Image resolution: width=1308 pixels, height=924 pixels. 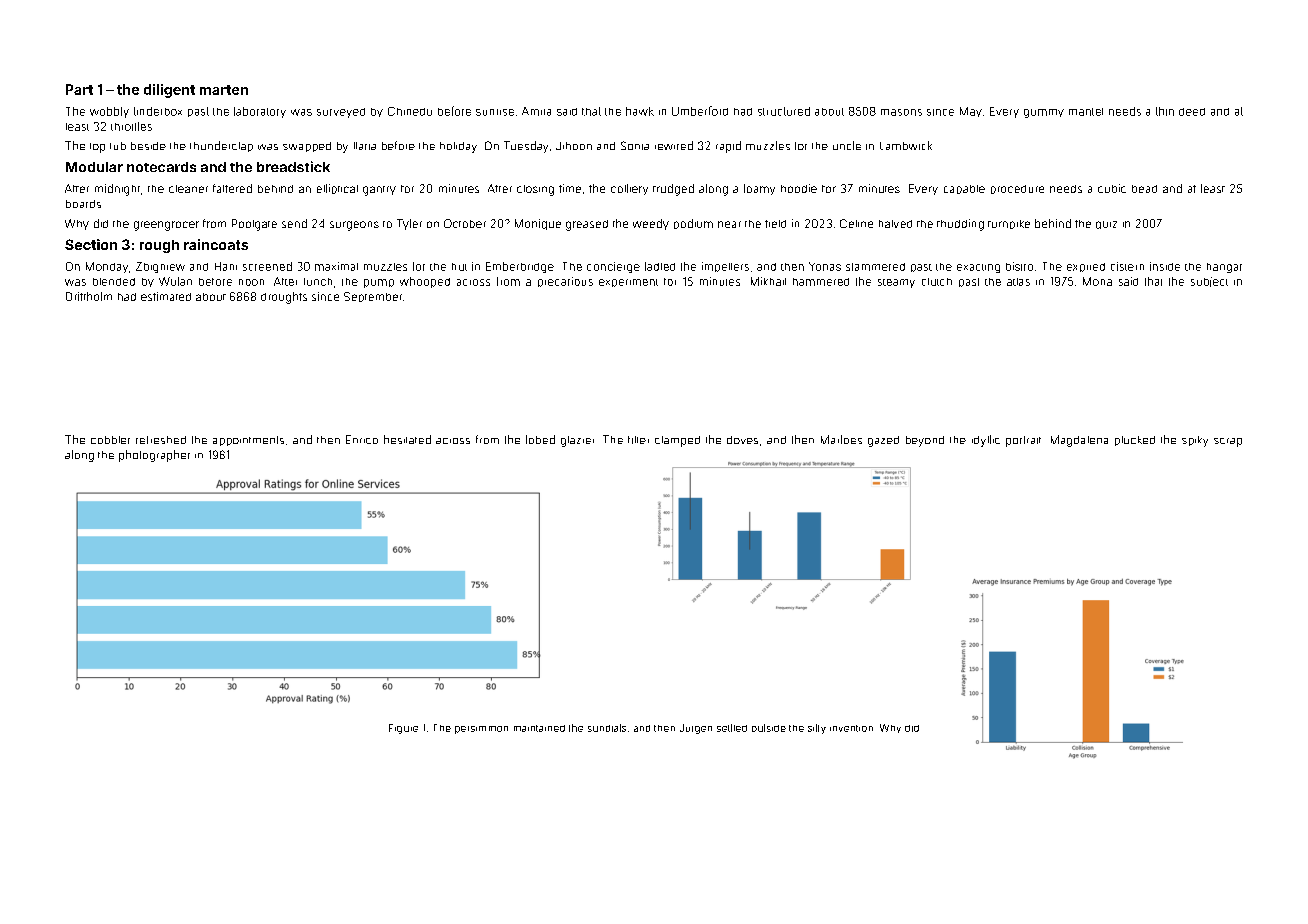 What do you see at coordinates (964, 189) in the screenshot?
I see `capable` at bounding box center [964, 189].
